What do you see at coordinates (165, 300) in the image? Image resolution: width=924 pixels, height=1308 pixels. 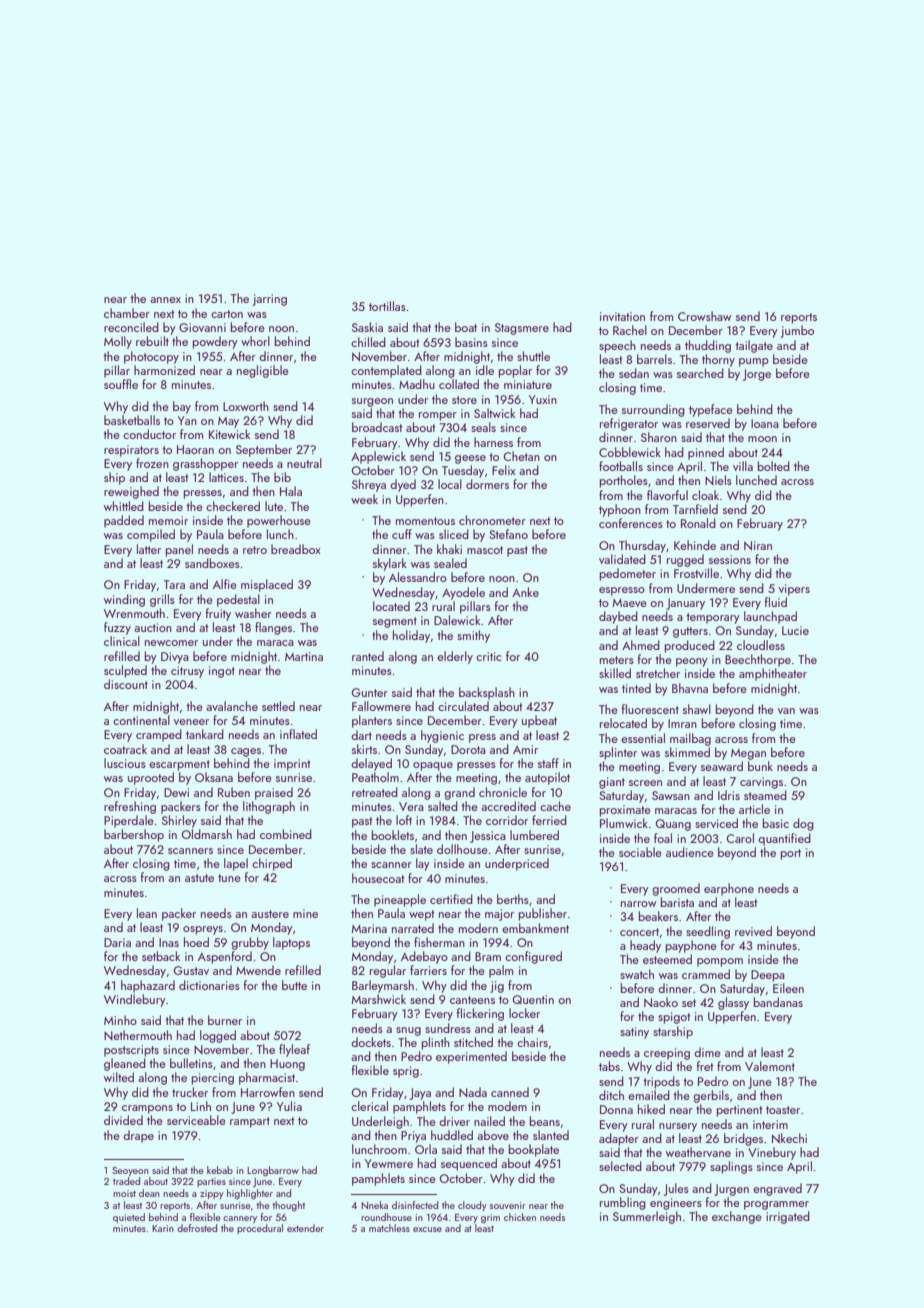 I see `annex` at bounding box center [165, 300].
